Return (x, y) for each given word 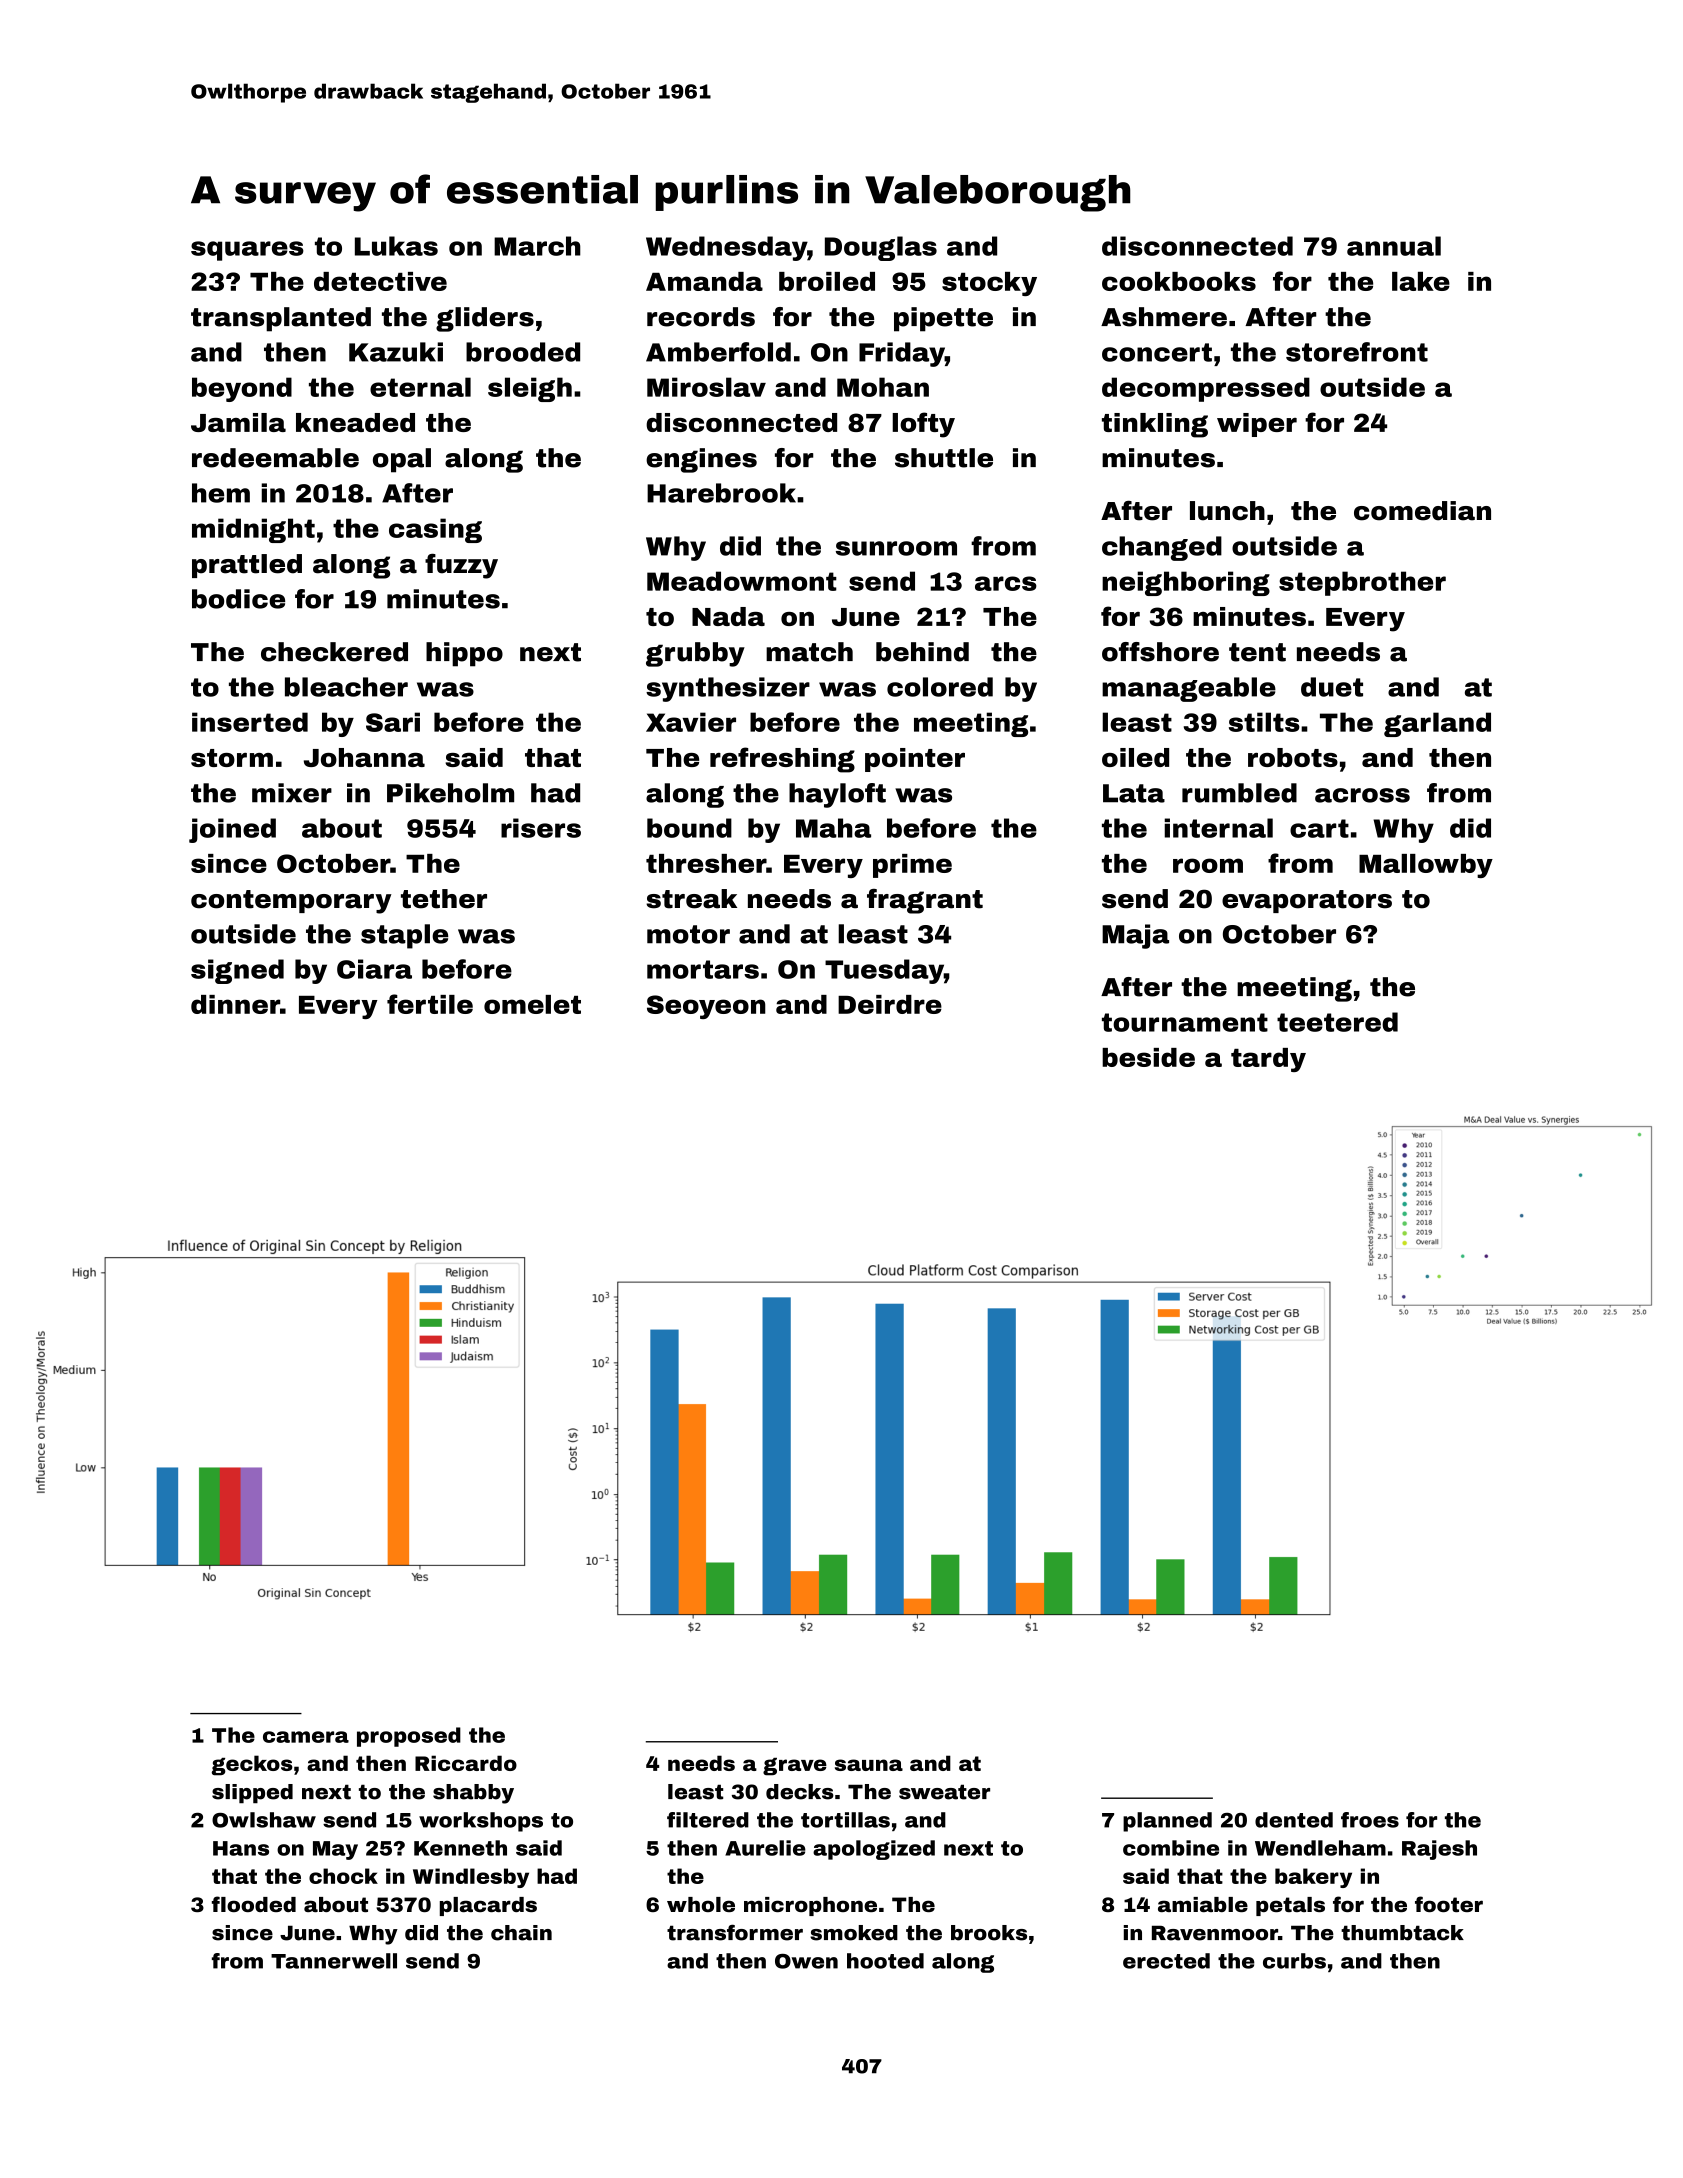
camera (306, 1737)
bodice (238, 599)
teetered (1337, 1022)
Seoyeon (706, 1007)
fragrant (925, 901)
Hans (241, 1848)
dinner (235, 1004)
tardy (1268, 1060)
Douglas (881, 248)
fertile (430, 1004)
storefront (1357, 352)
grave (795, 1767)
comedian (1422, 511)
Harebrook (721, 493)
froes (1370, 1820)
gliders (485, 319)
